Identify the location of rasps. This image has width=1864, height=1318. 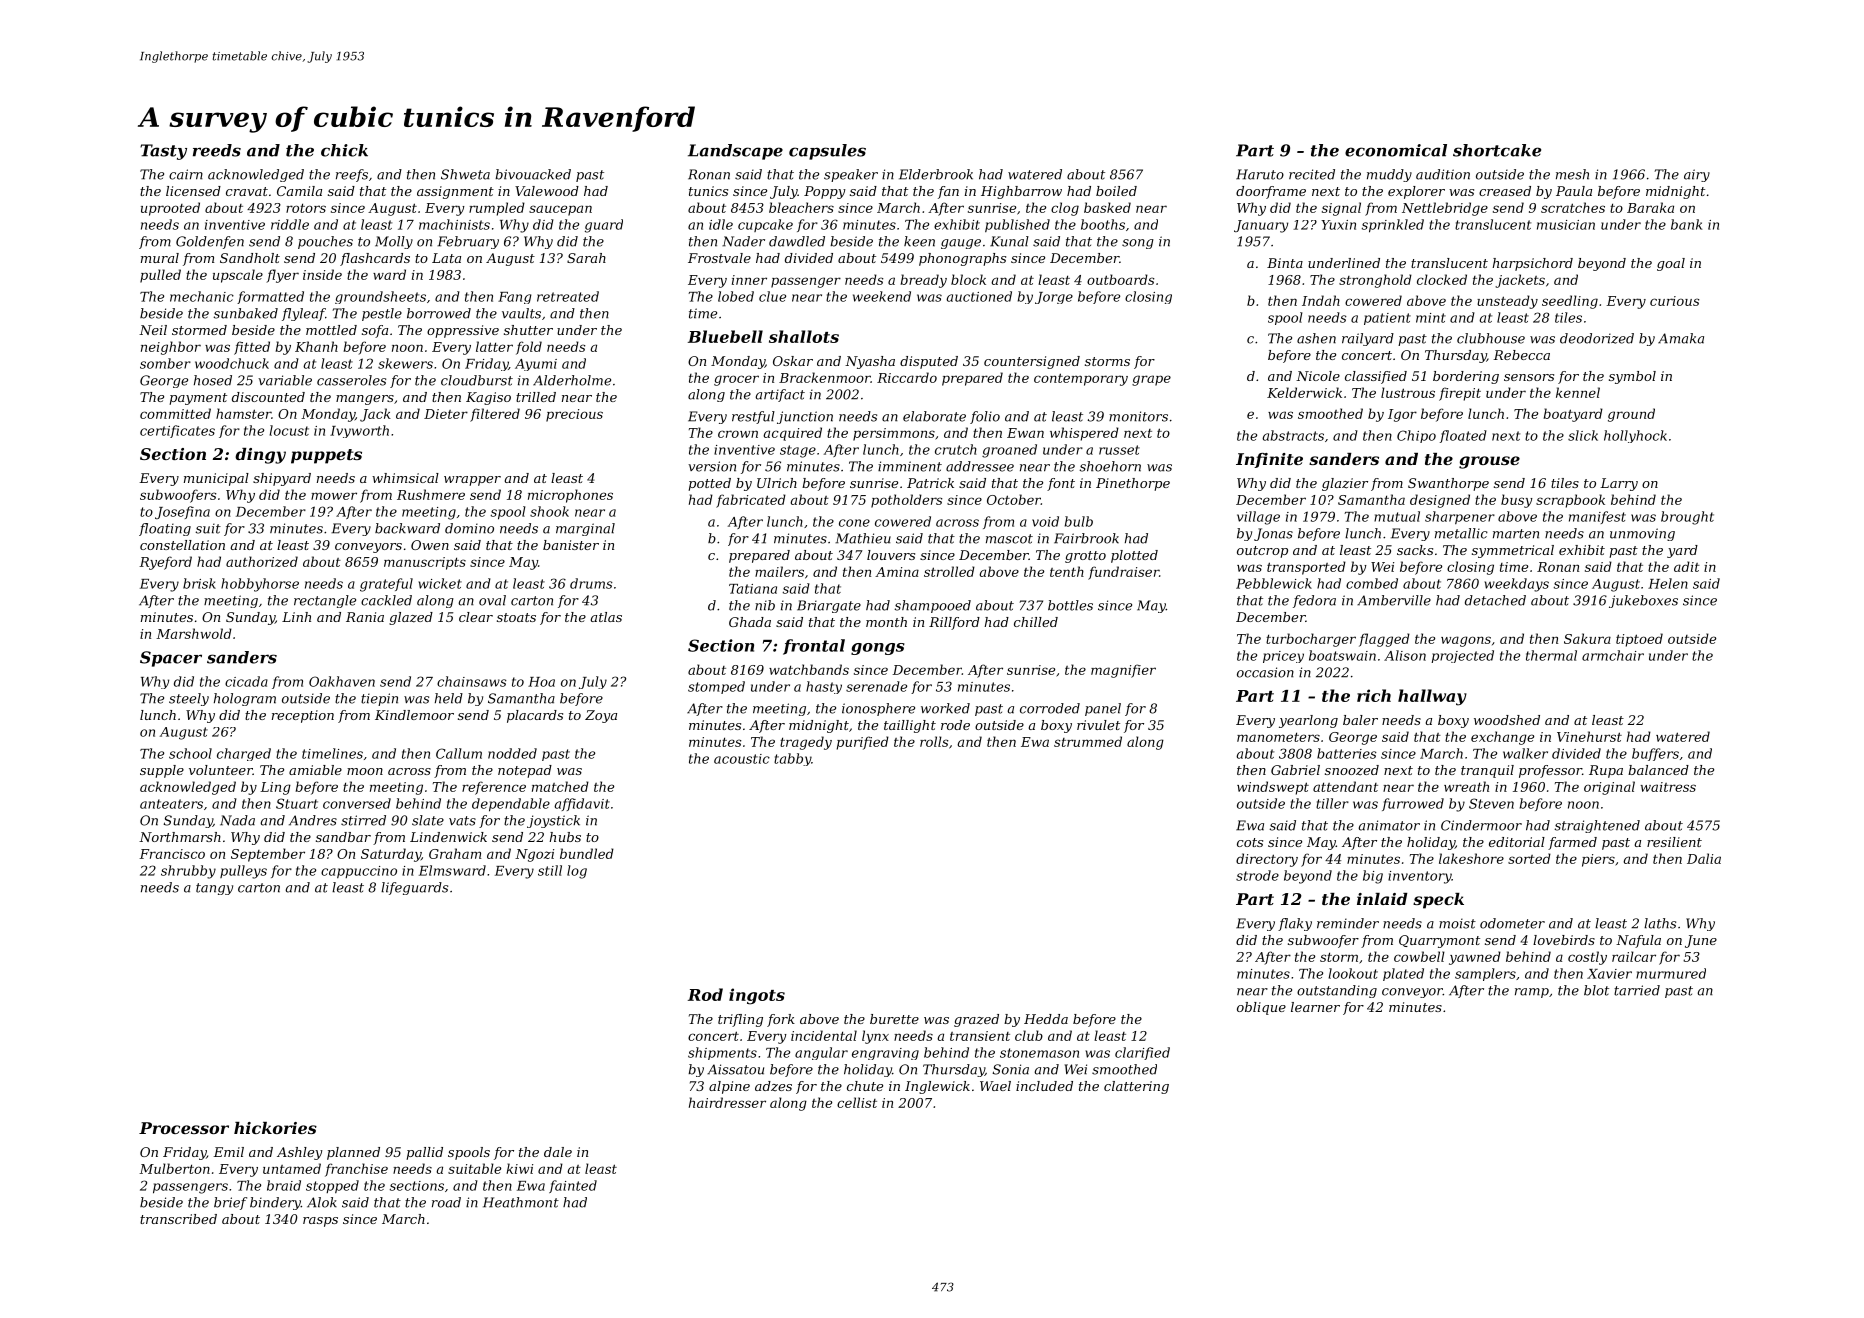
(320, 1222).
